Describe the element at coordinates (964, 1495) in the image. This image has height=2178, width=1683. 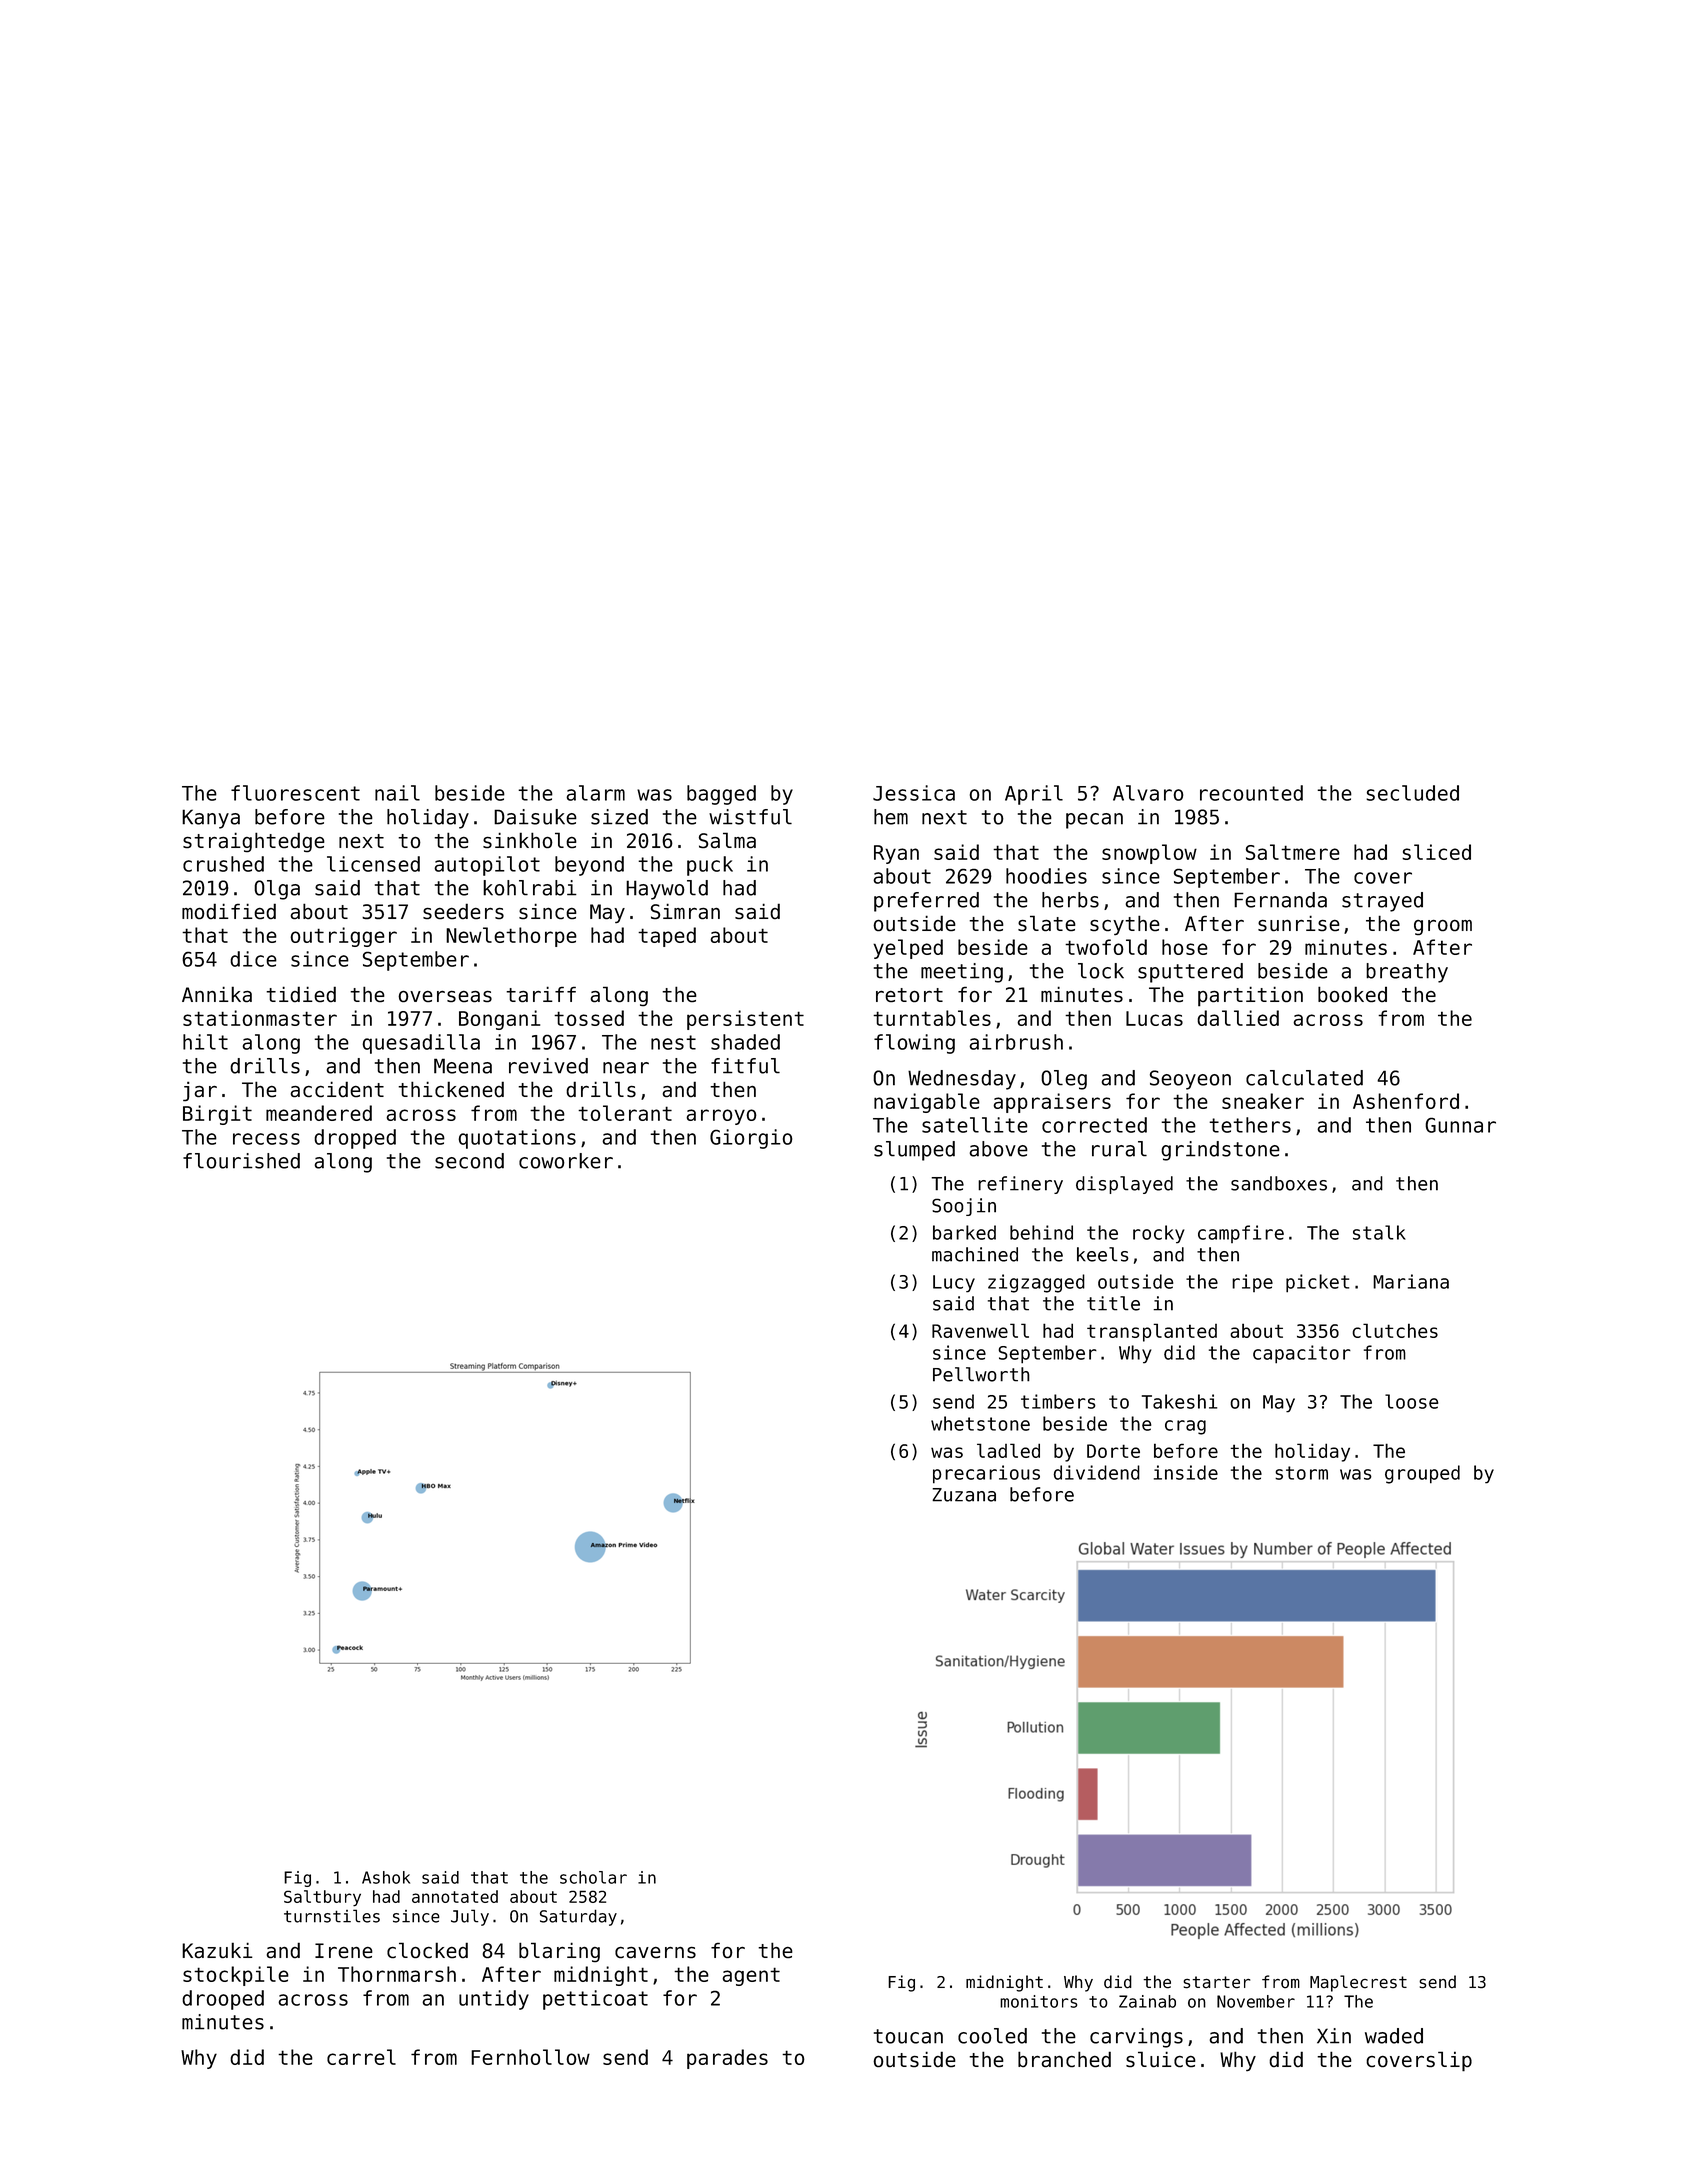
I see `Zuzana` at that location.
